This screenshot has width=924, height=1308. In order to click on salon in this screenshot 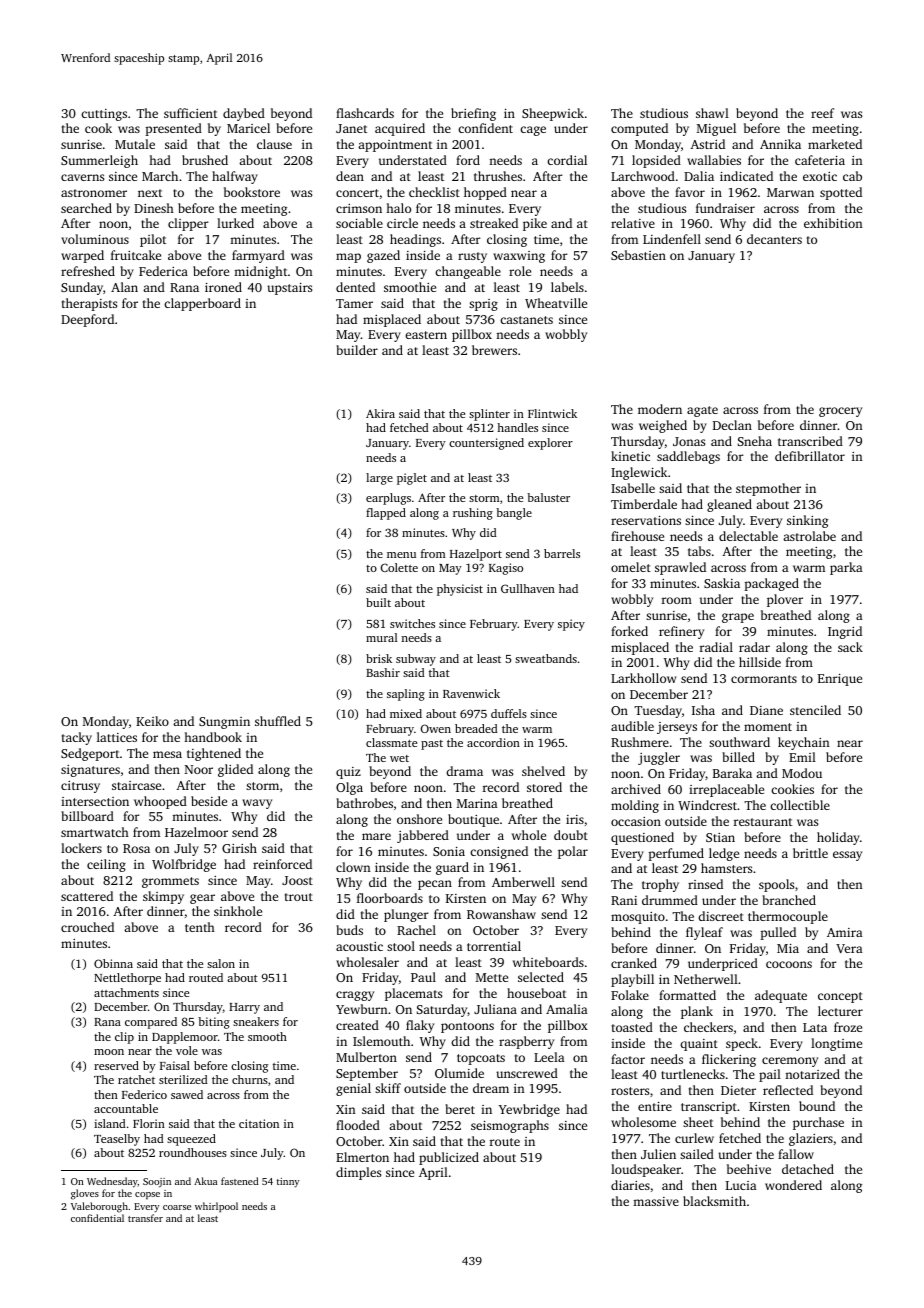, I will do `click(221, 963)`.
